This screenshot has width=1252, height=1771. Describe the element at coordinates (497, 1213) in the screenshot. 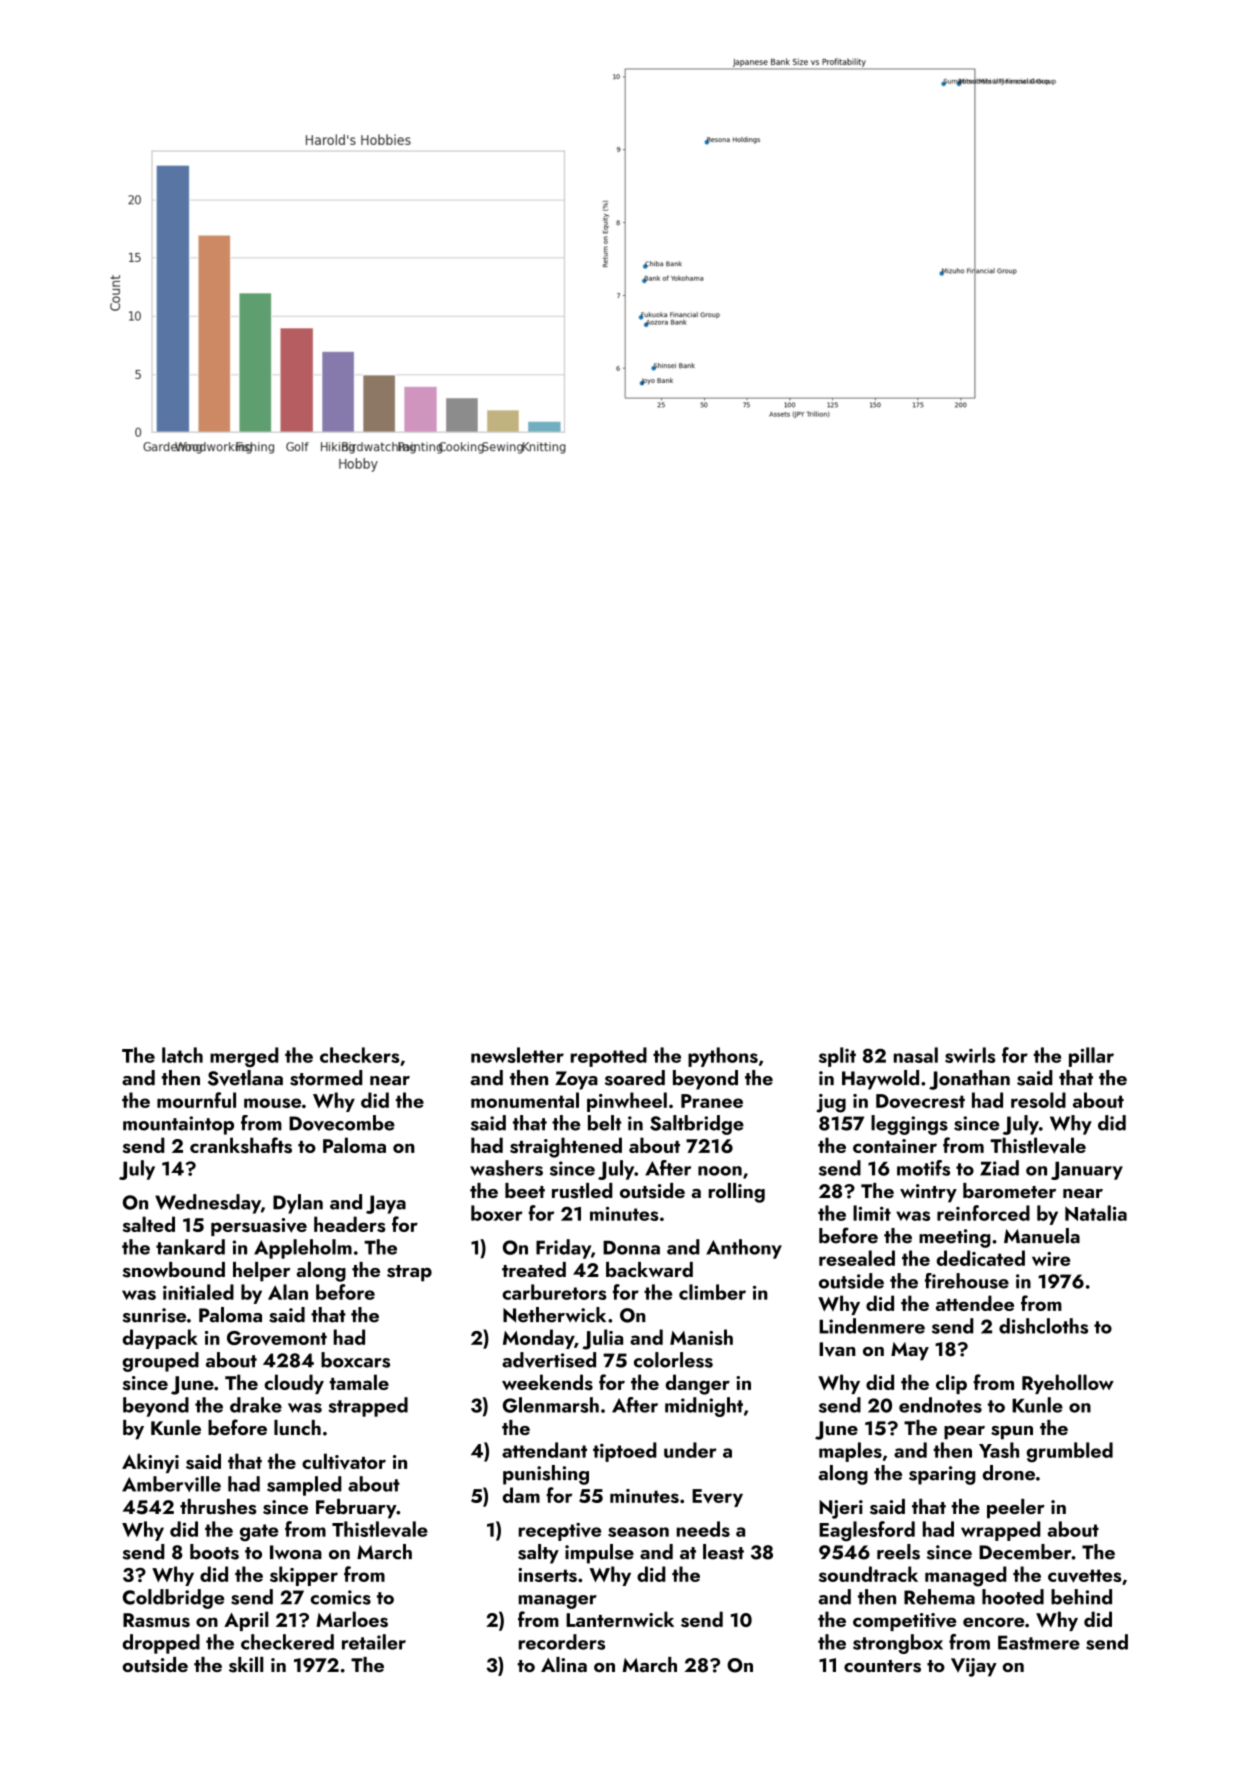

I see `boxer` at that location.
